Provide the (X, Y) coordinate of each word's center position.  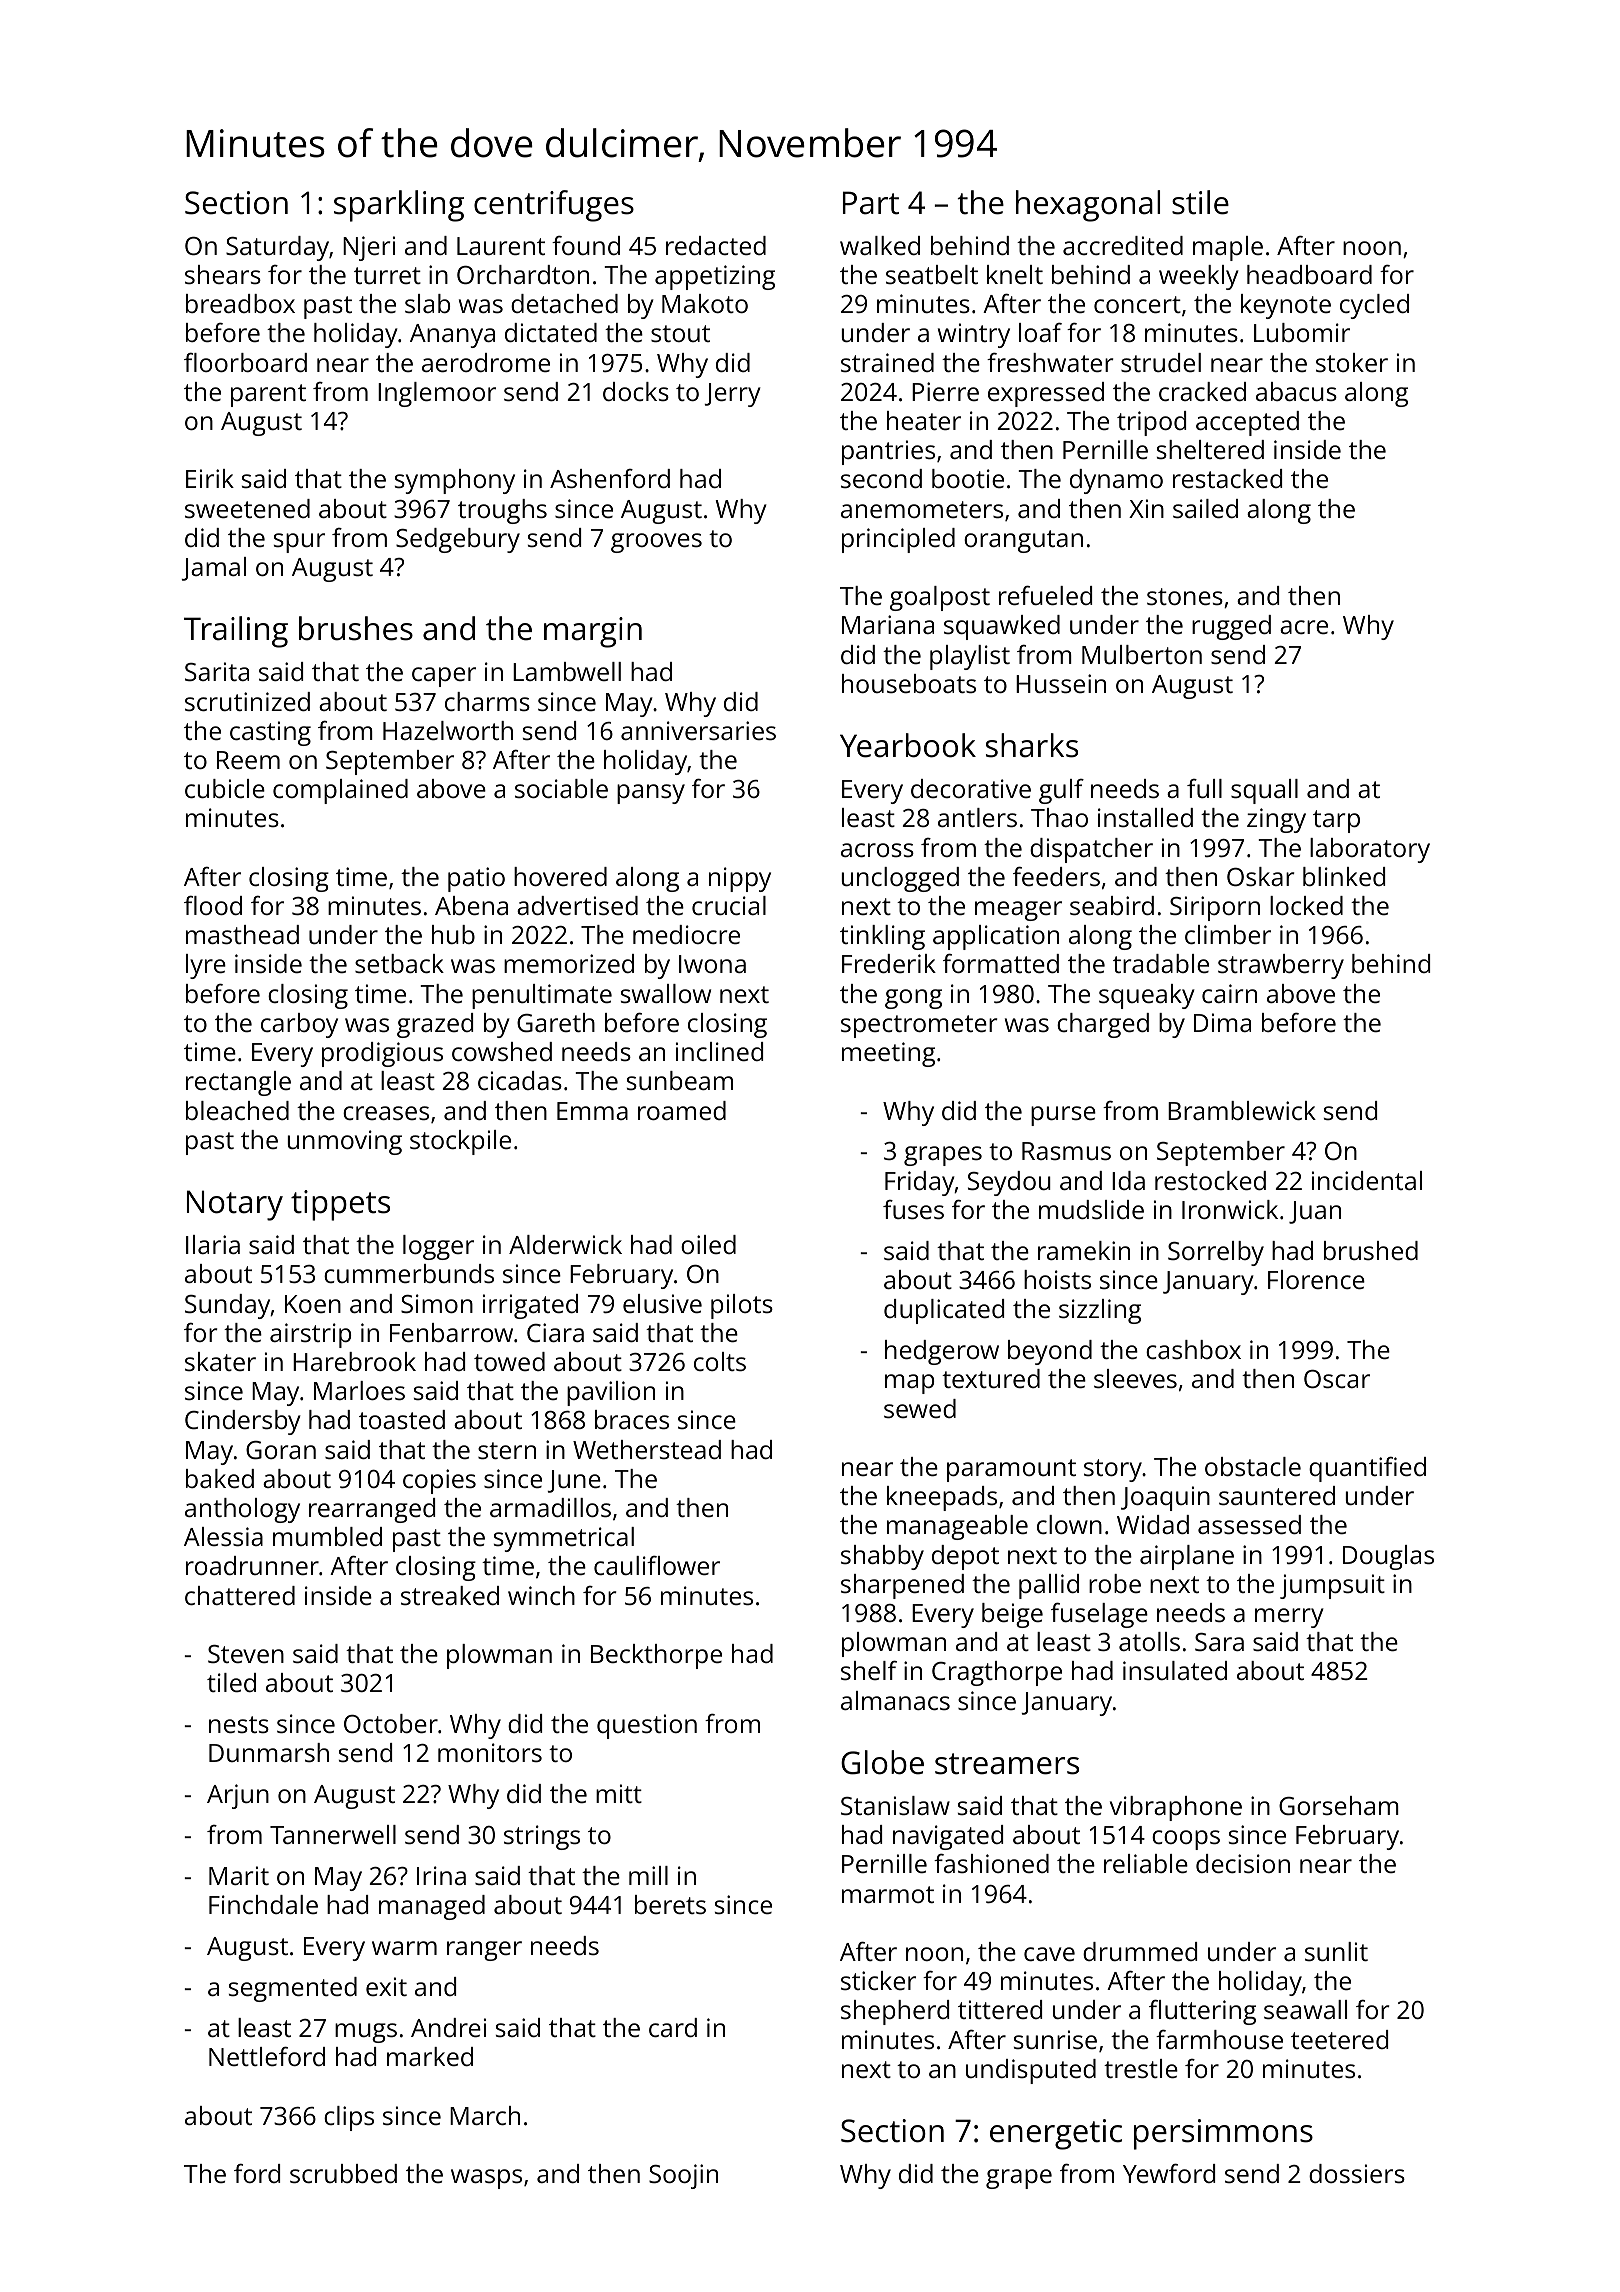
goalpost (940, 598)
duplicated (944, 1311)
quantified (1367, 1469)
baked (220, 1478)
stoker (1352, 362)
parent (268, 395)
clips (349, 2118)
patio (476, 879)
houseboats (909, 683)
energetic (1056, 2134)
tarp (1336, 821)
